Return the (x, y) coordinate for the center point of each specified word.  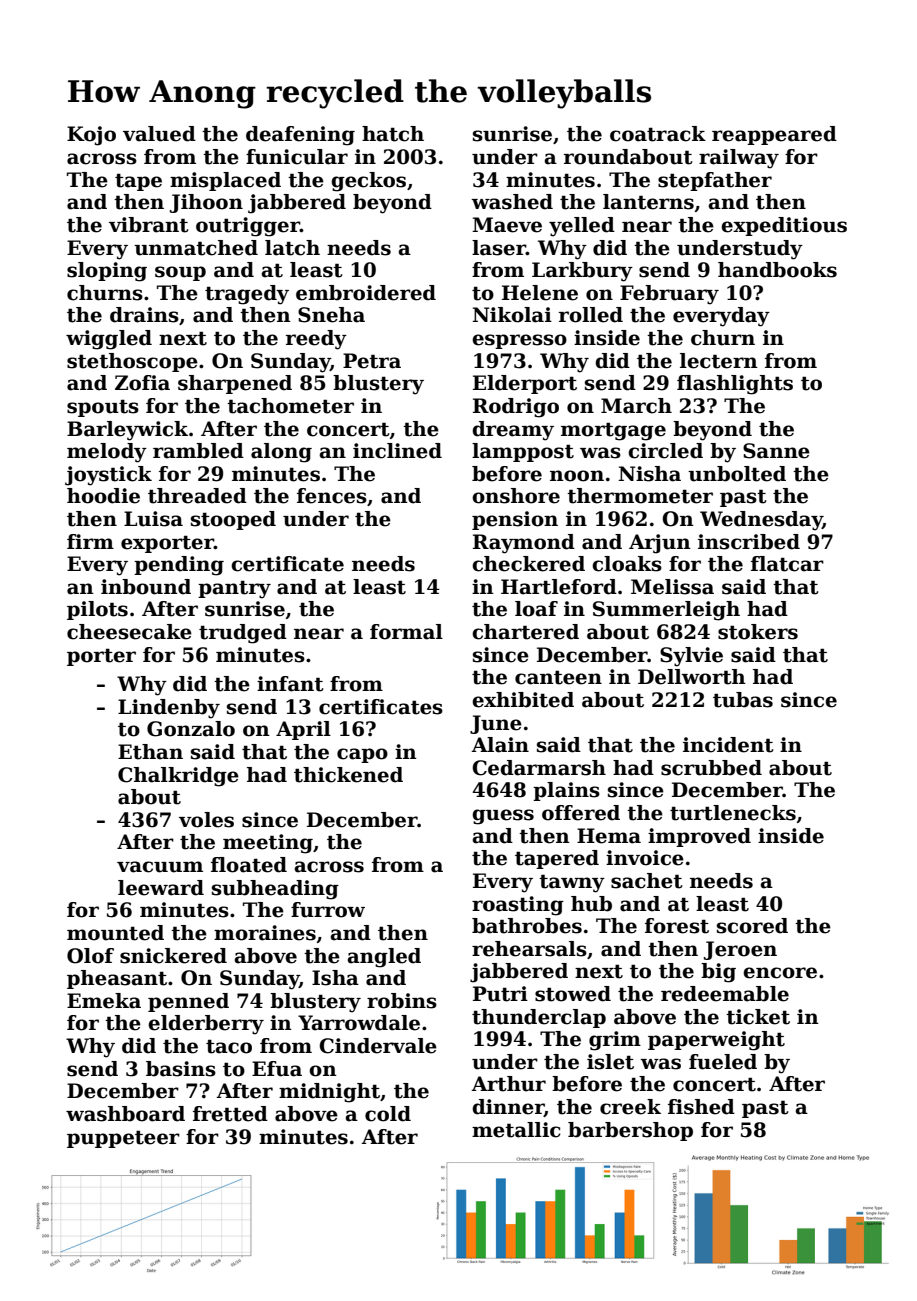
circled (665, 451)
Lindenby (169, 709)
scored (752, 926)
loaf (536, 609)
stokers (758, 632)
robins (402, 1001)
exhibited (523, 700)
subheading (275, 890)
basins (181, 1069)
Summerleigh (666, 611)
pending (179, 566)
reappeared (774, 135)
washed (512, 202)
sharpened (235, 384)
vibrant (149, 225)
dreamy (513, 431)
